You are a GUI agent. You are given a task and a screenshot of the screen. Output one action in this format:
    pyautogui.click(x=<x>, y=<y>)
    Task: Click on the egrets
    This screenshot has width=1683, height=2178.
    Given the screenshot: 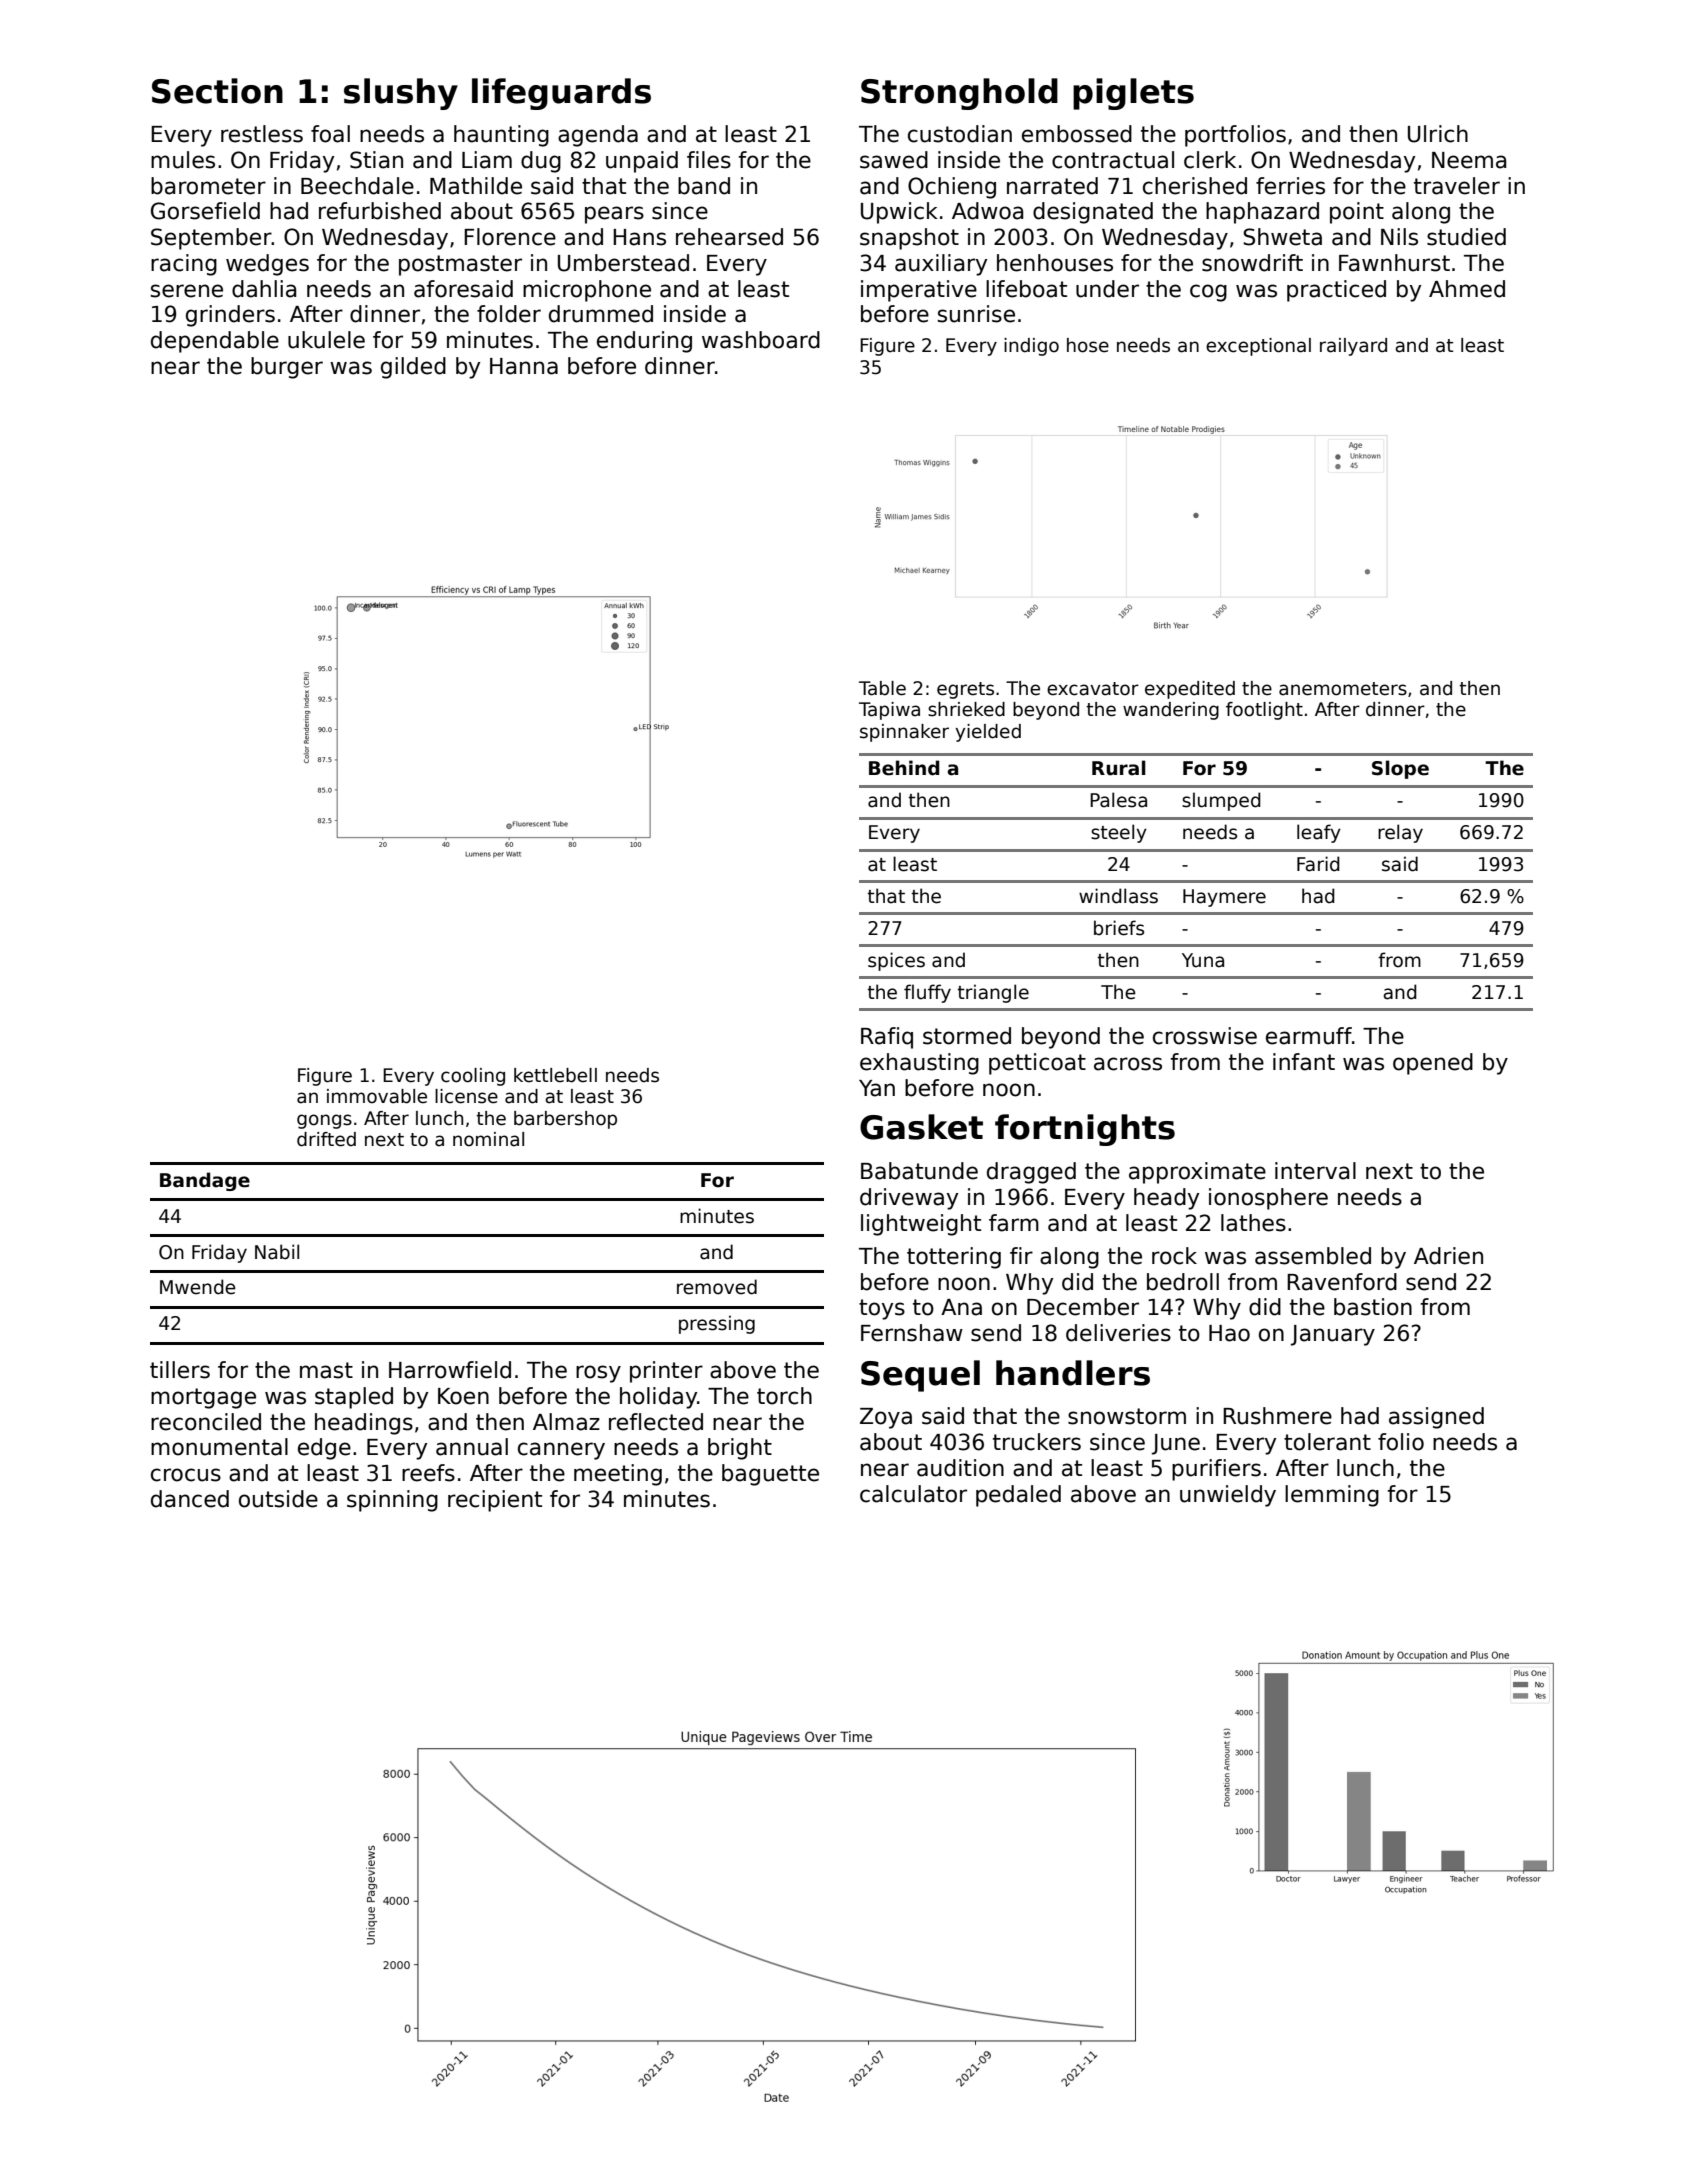 What is the action you would take?
    pyautogui.click(x=965, y=690)
